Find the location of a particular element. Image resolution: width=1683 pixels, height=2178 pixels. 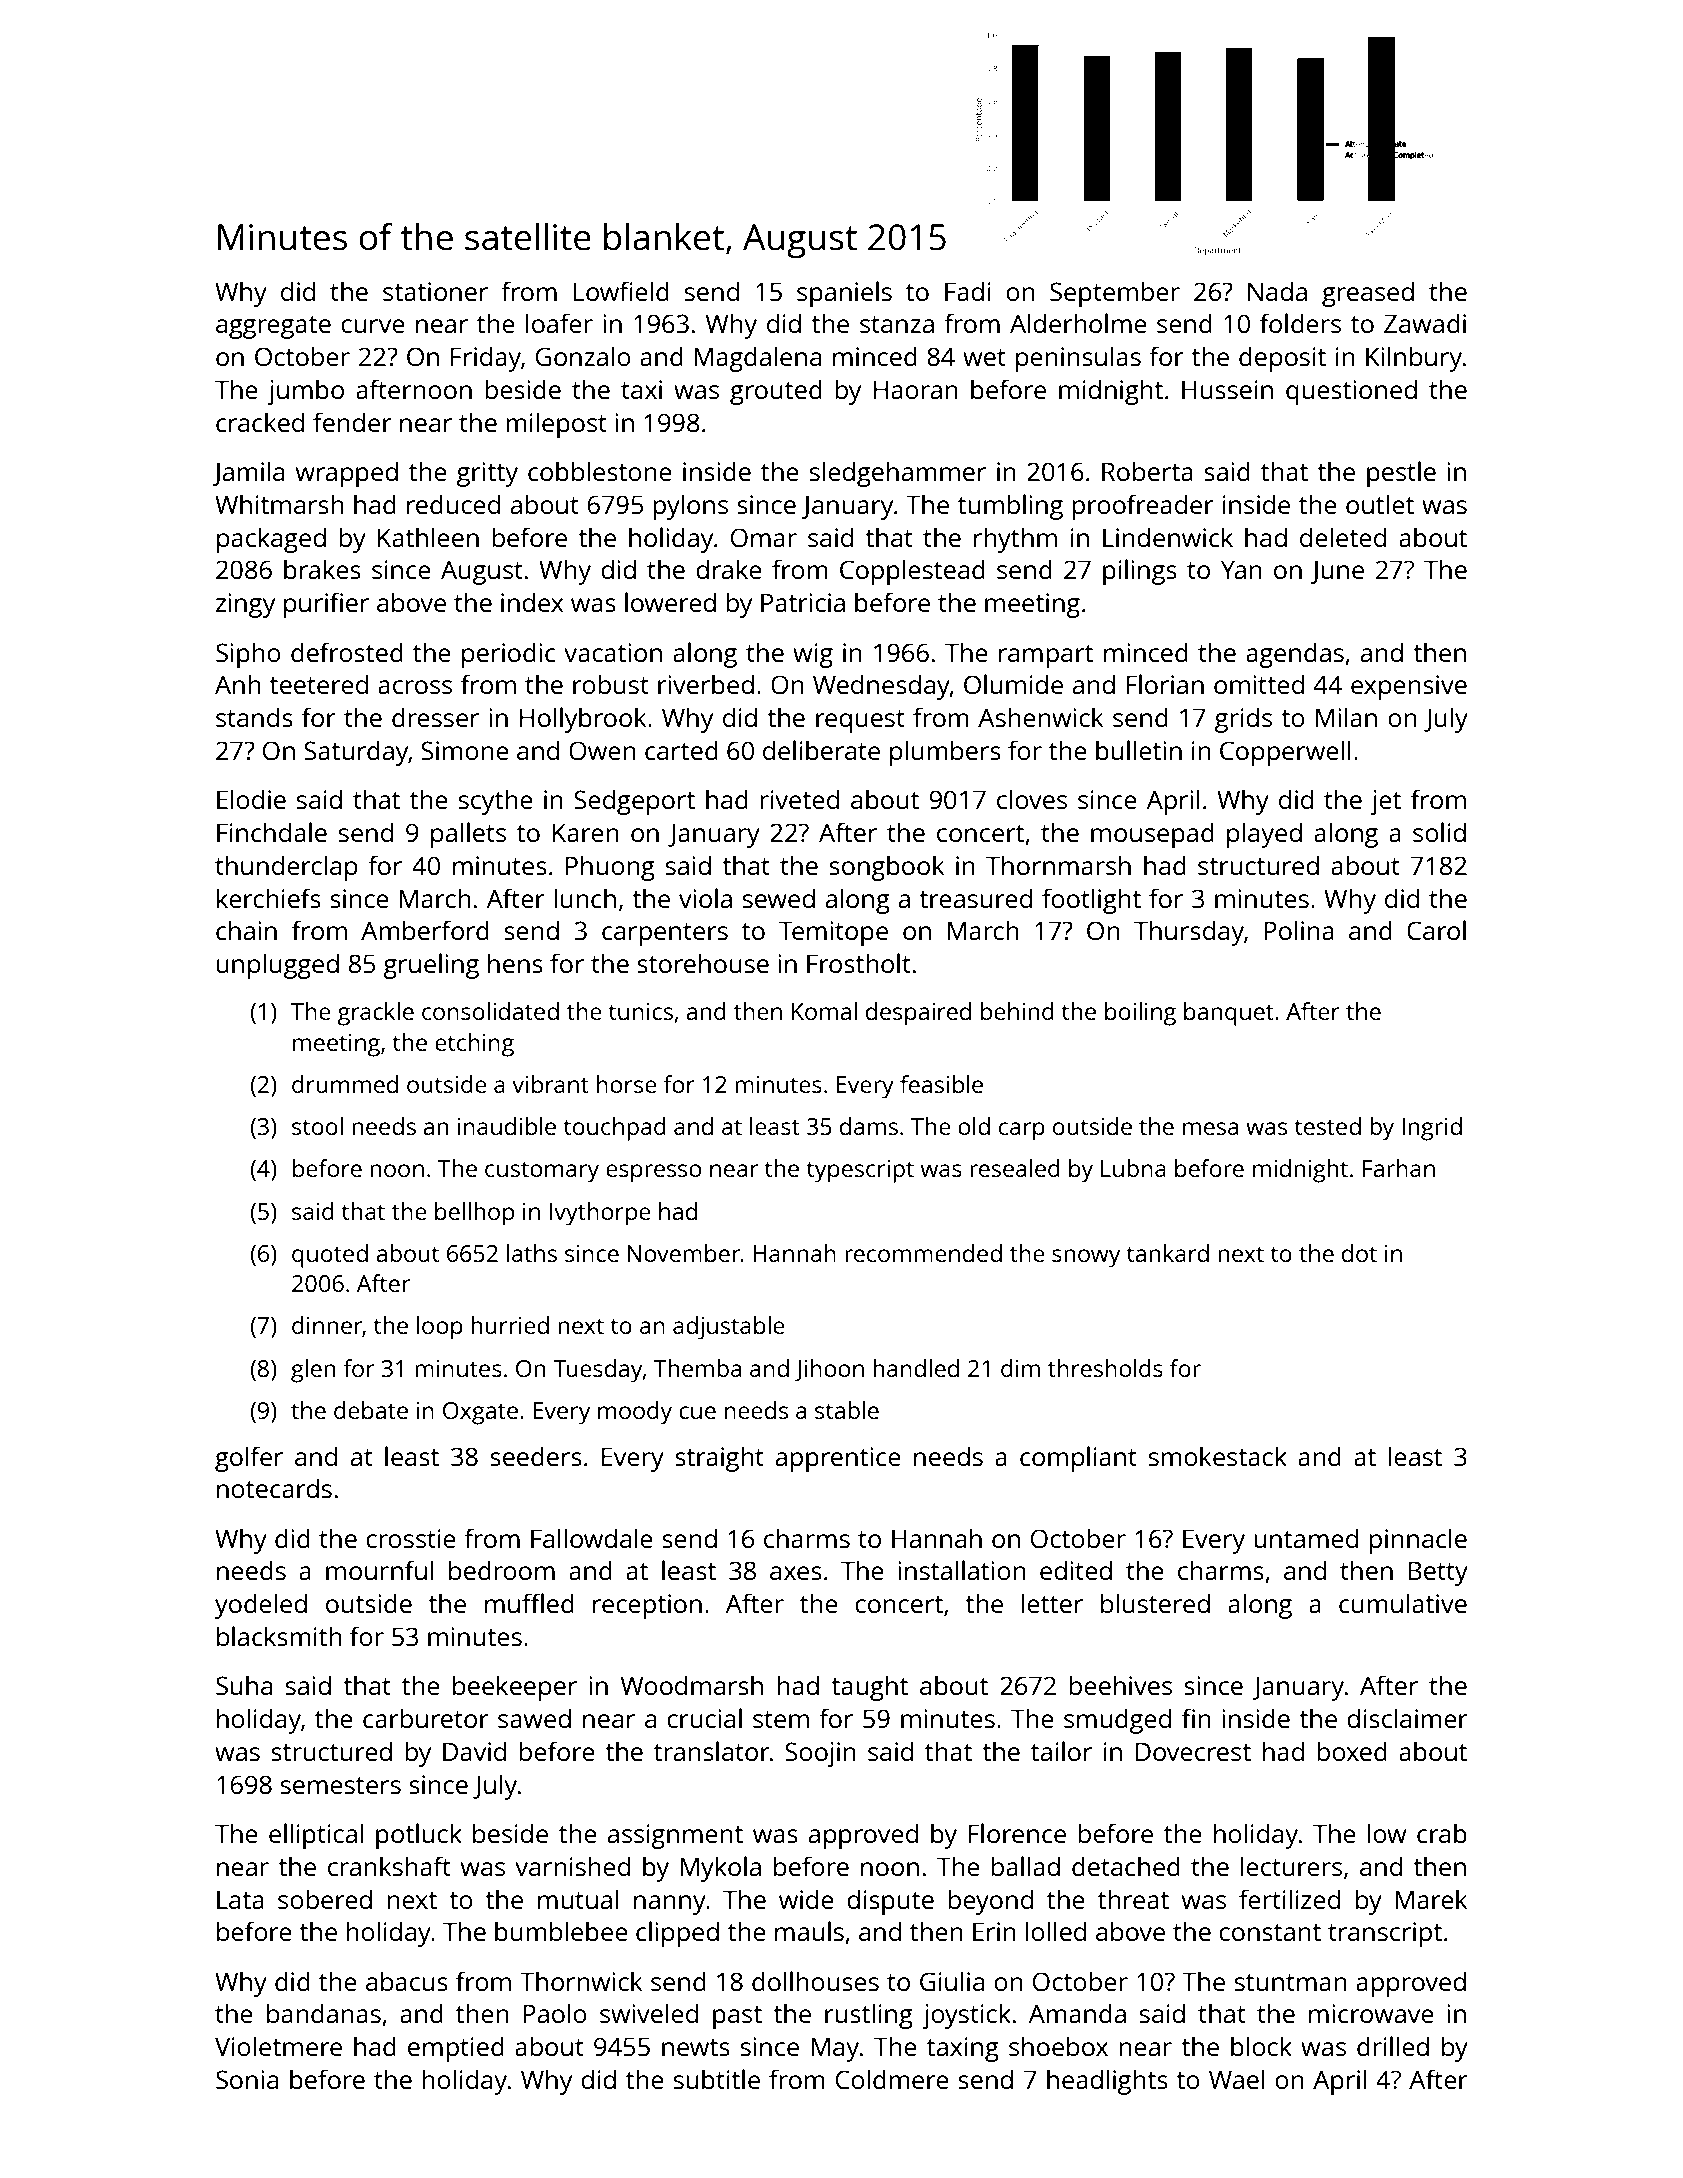

viola is located at coordinates (705, 898).
